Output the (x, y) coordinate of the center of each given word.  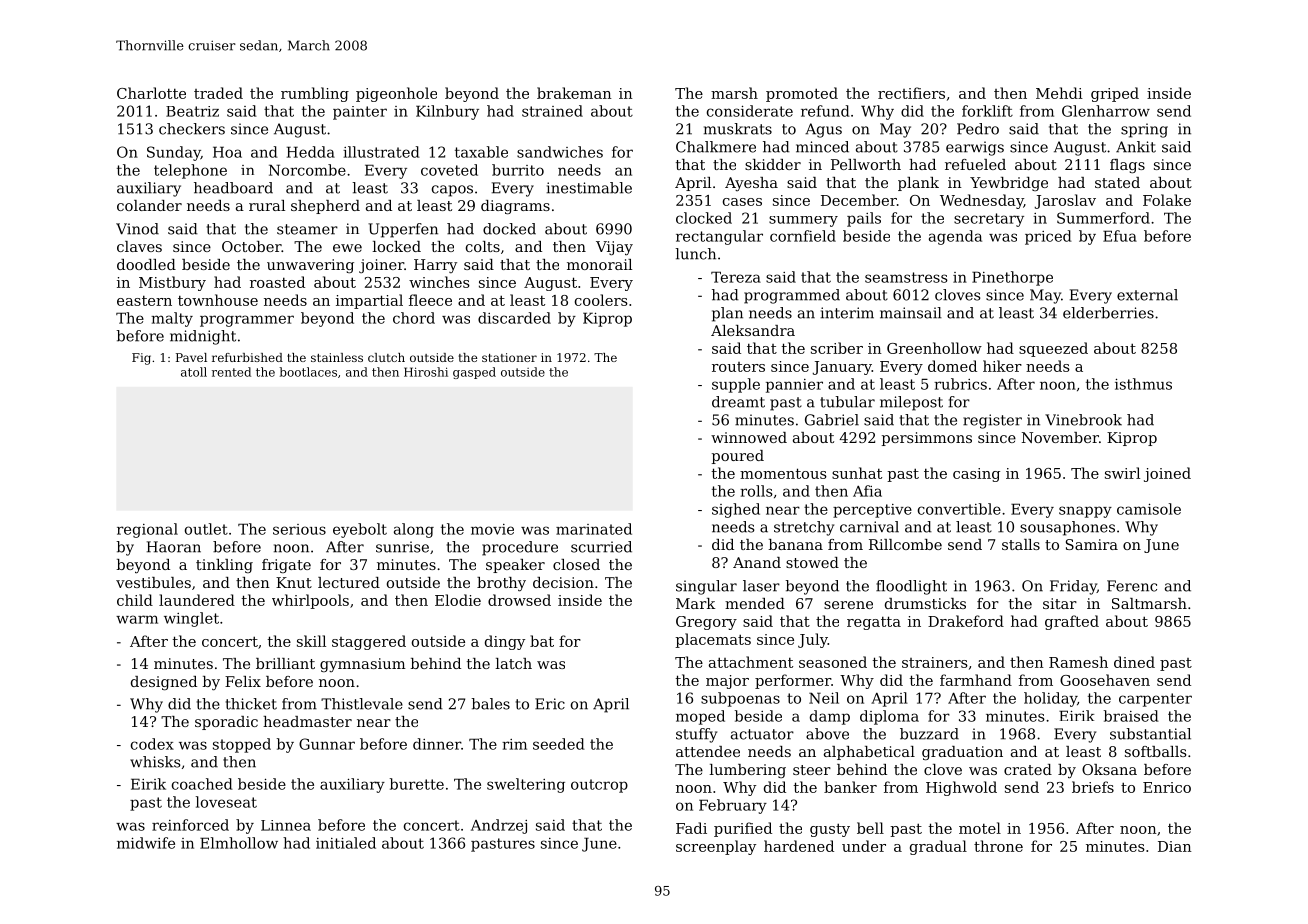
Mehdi (1059, 93)
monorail (599, 264)
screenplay (716, 847)
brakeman (574, 93)
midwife (146, 843)
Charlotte (151, 93)
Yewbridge (1009, 184)
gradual (938, 847)
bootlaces (308, 372)
